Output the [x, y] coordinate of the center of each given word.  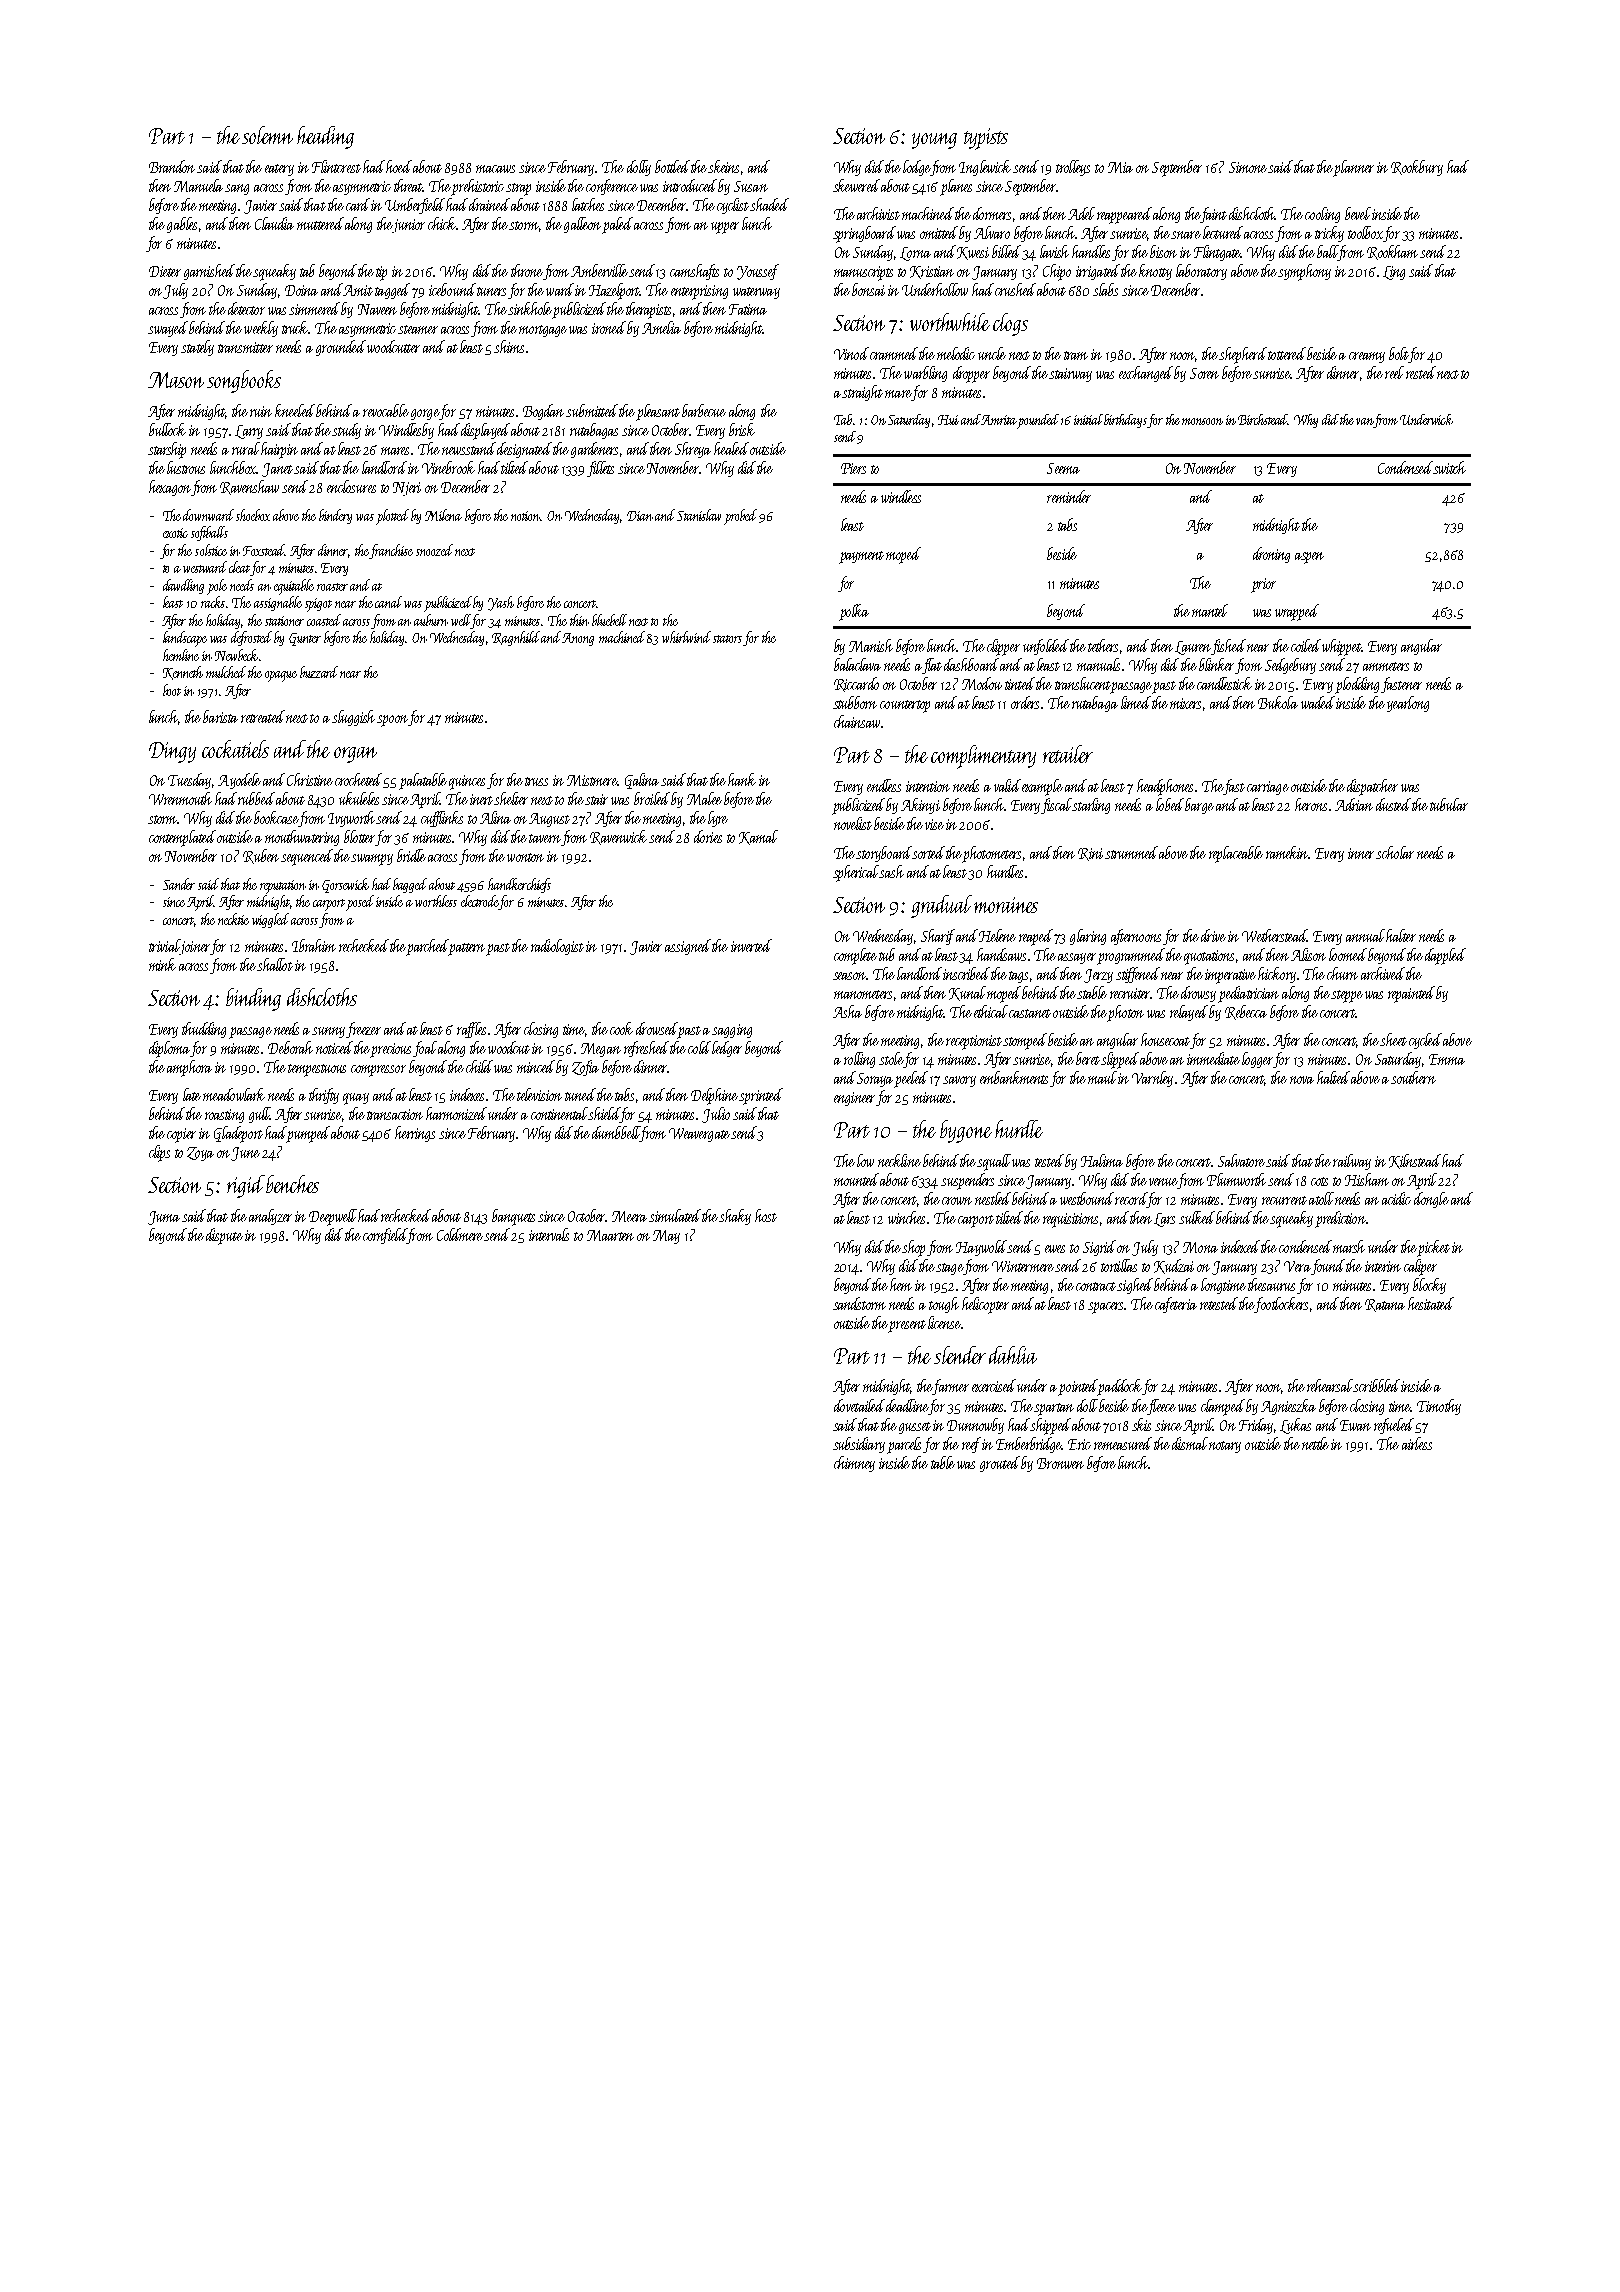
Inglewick [985, 168]
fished [1229, 647]
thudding [204, 1030]
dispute [224, 1236]
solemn [267, 135]
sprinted [761, 1096]
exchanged [1146, 374]
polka [854, 612]
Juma [164, 1218]
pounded [1038, 421]
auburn [431, 620]
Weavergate [699, 1135]
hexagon [170, 488]
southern [1413, 1077]
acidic [1396, 1198]
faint [1213, 215]
